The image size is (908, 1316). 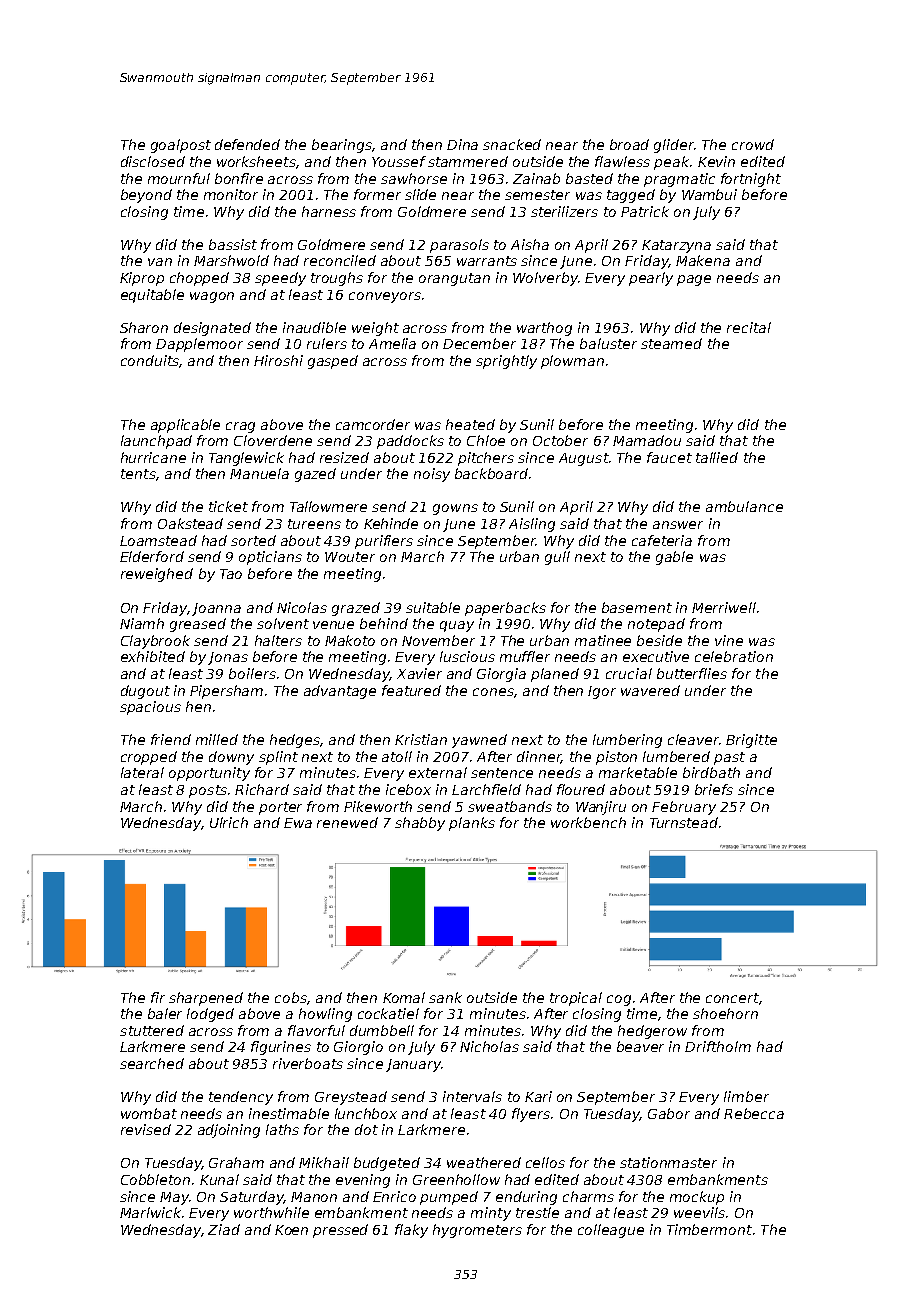 What do you see at coordinates (150, 1212) in the page?
I see `Marlwick` at bounding box center [150, 1212].
